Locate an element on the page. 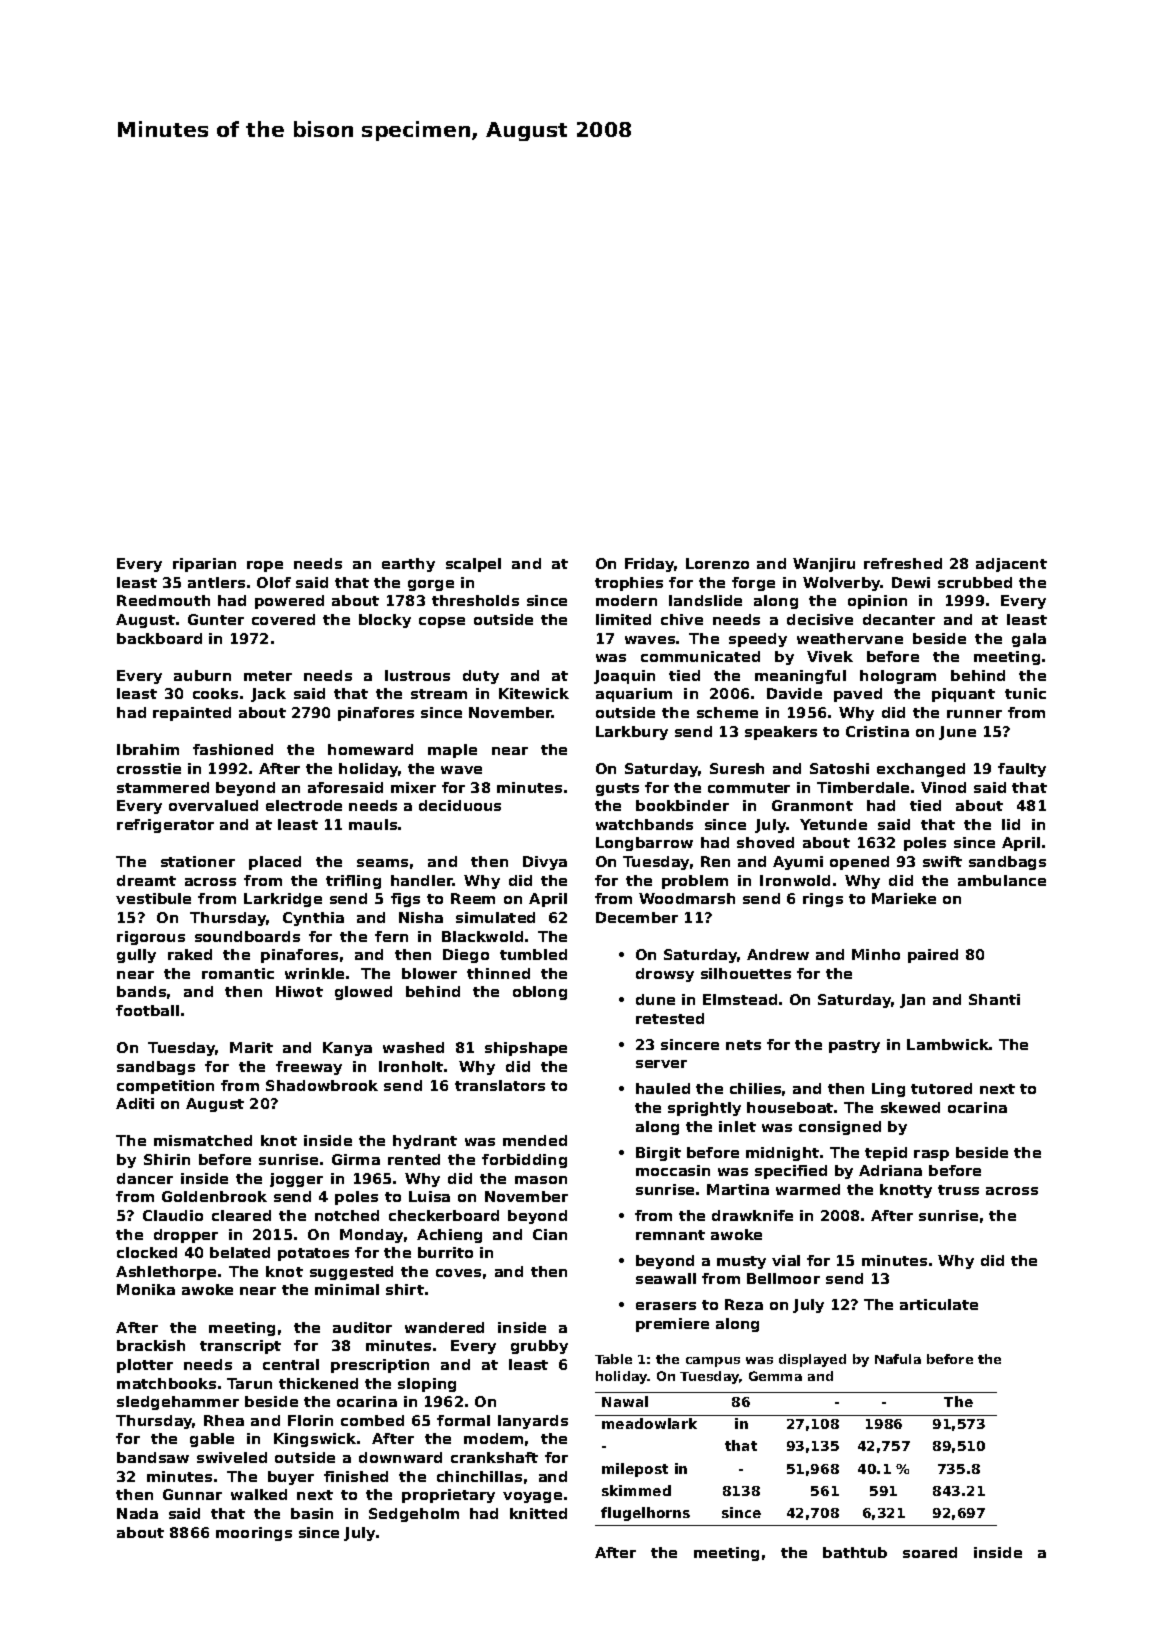  basin is located at coordinates (312, 1513).
